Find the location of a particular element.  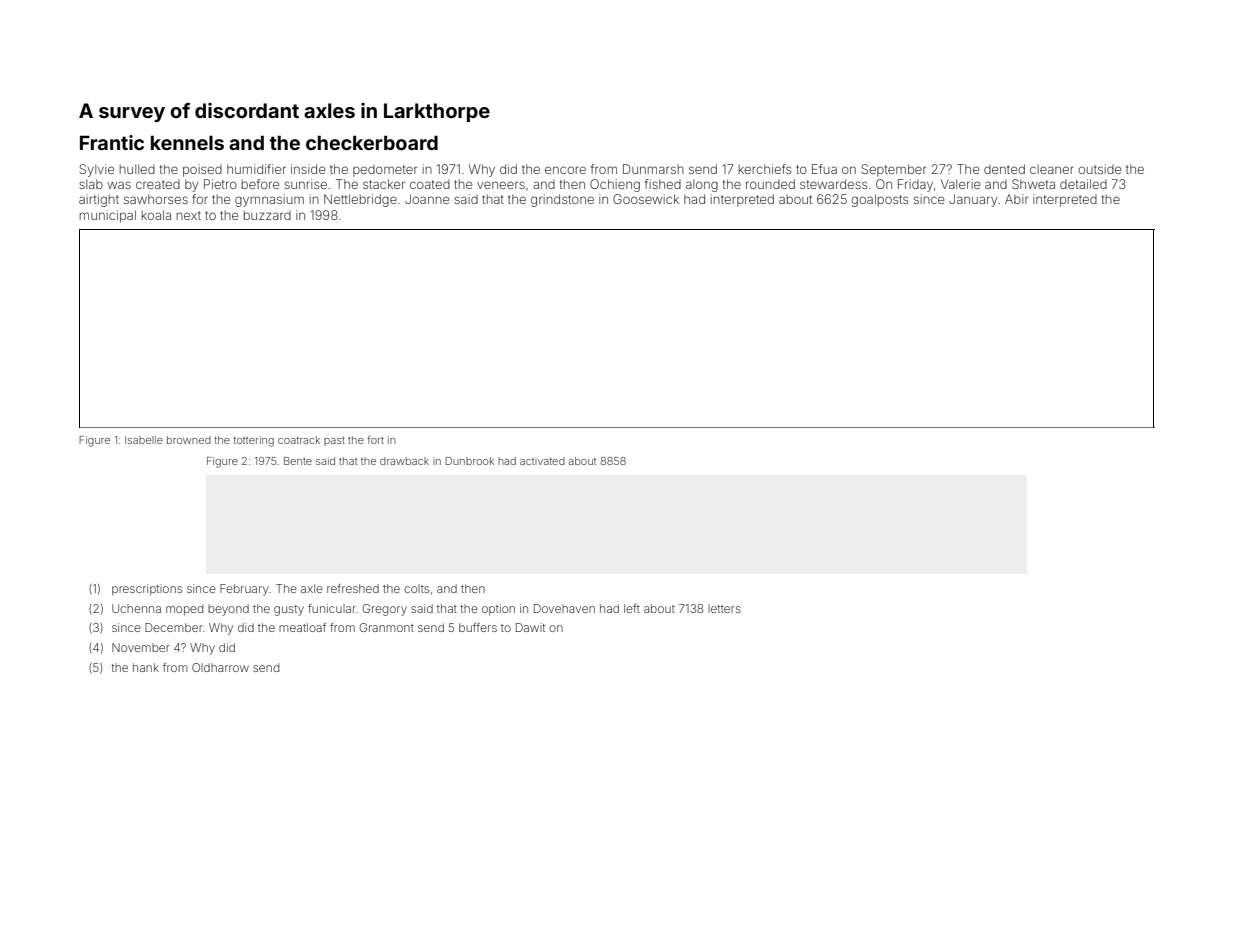

detailed is located at coordinates (1083, 184).
